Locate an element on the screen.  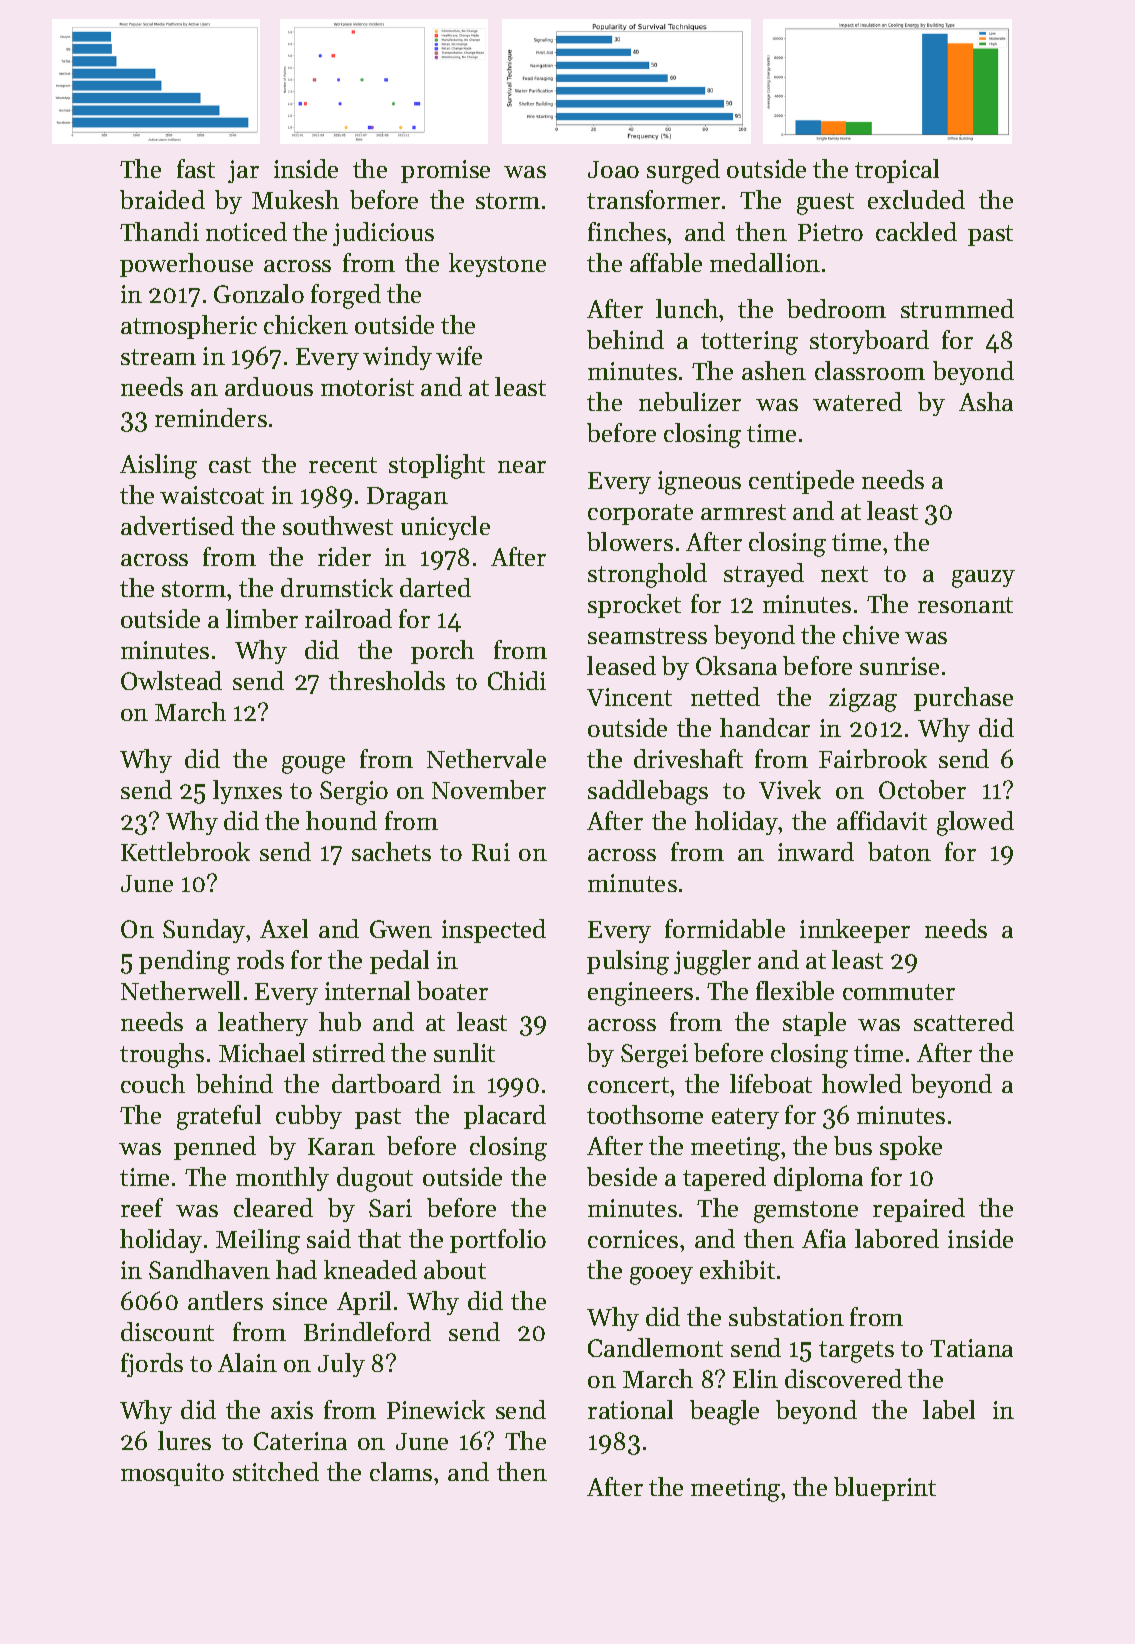
glowed is located at coordinates (975, 823).
